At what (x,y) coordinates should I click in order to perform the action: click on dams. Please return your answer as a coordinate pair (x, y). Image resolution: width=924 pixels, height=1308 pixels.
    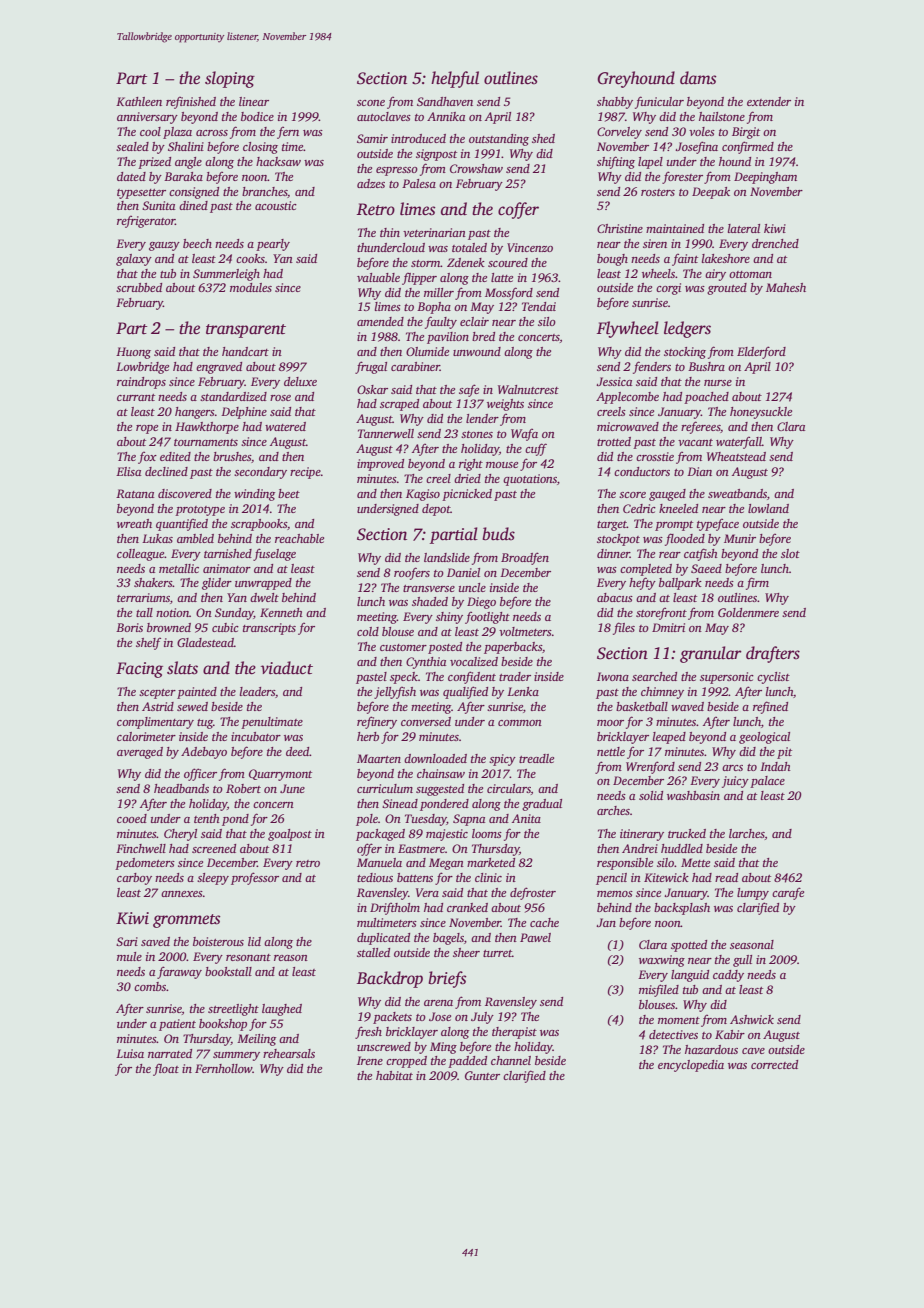
    Looking at the image, I should click on (698, 78).
